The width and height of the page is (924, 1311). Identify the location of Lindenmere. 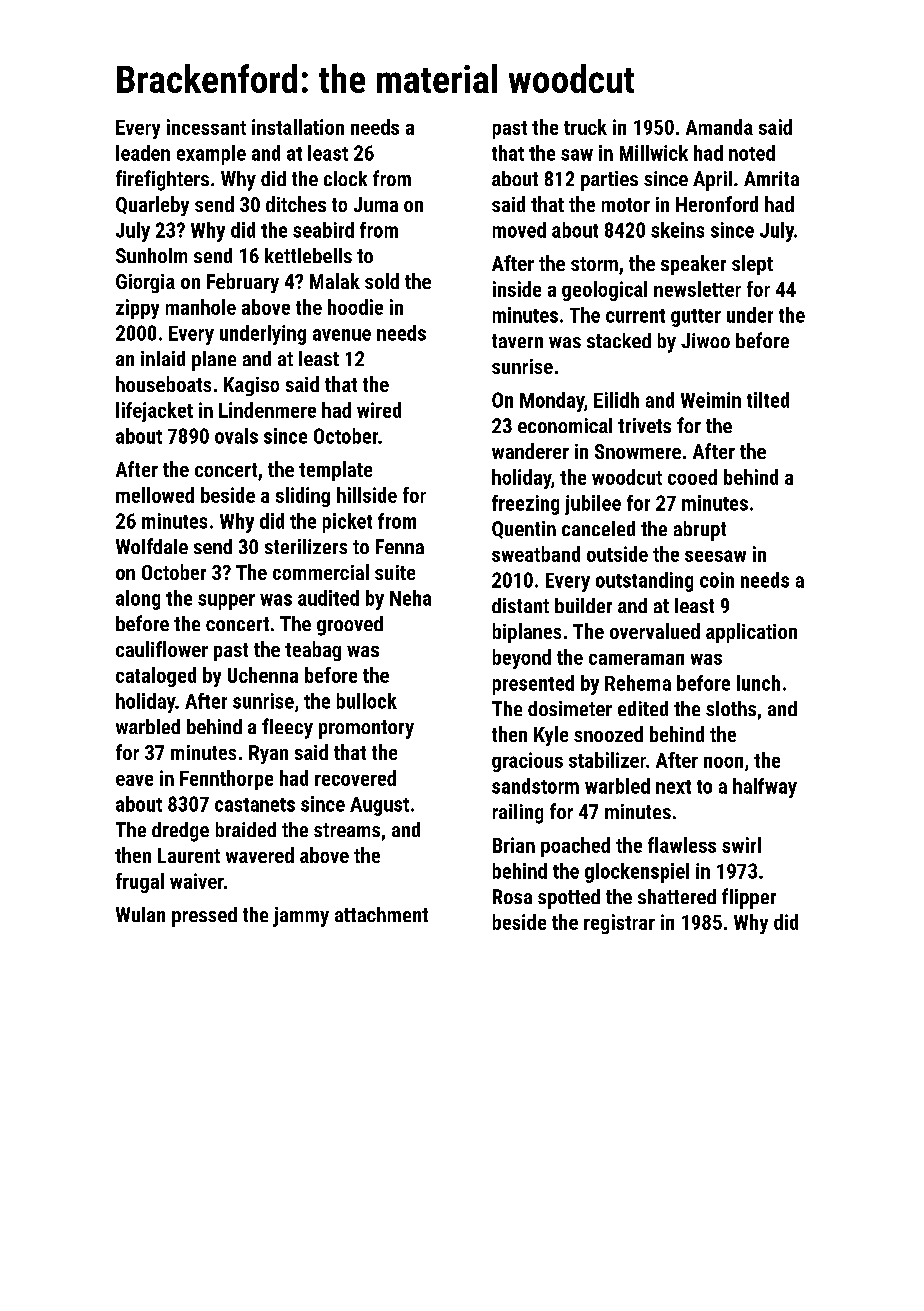
(267, 410).
